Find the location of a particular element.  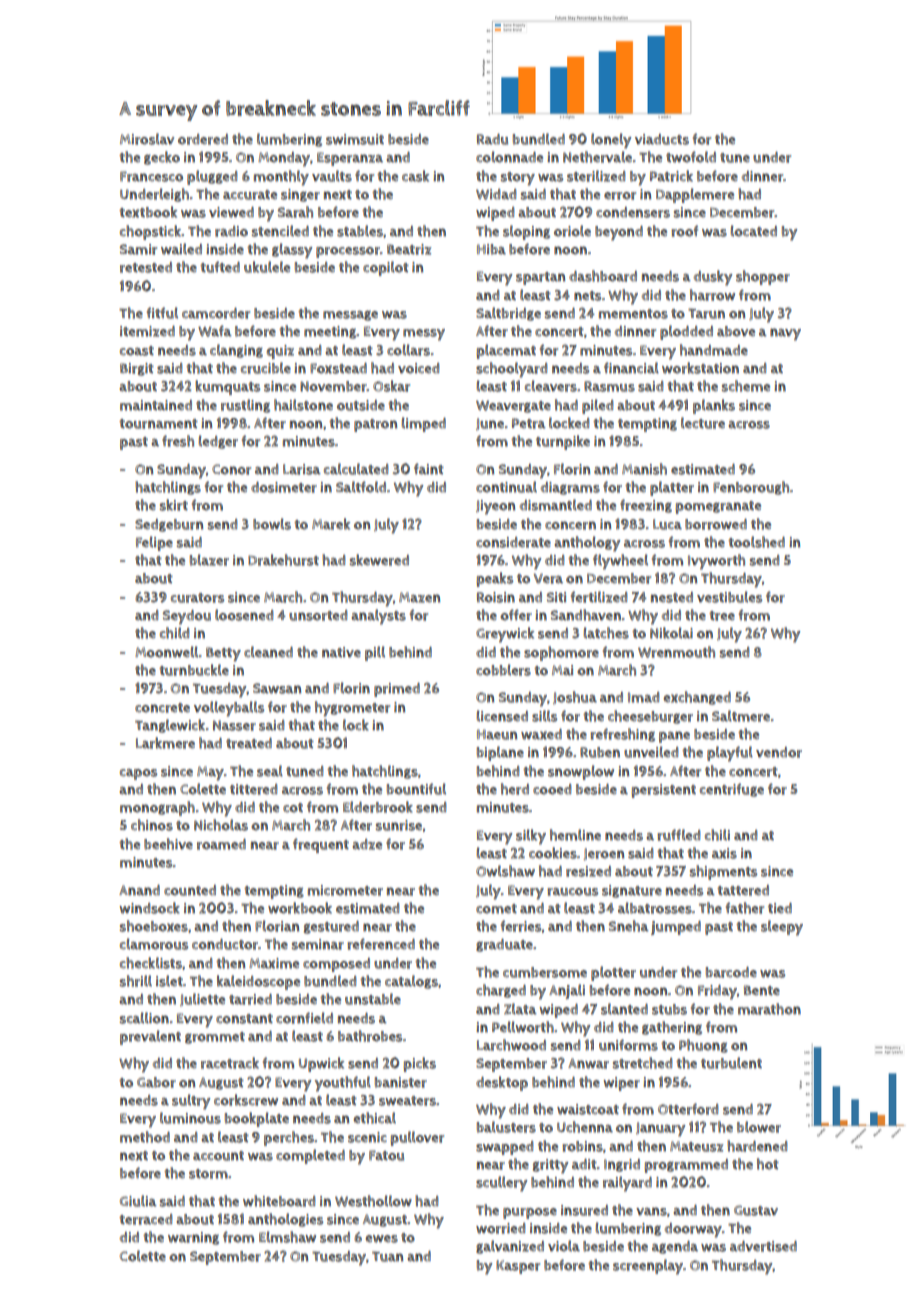

twofold is located at coordinates (691, 157).
